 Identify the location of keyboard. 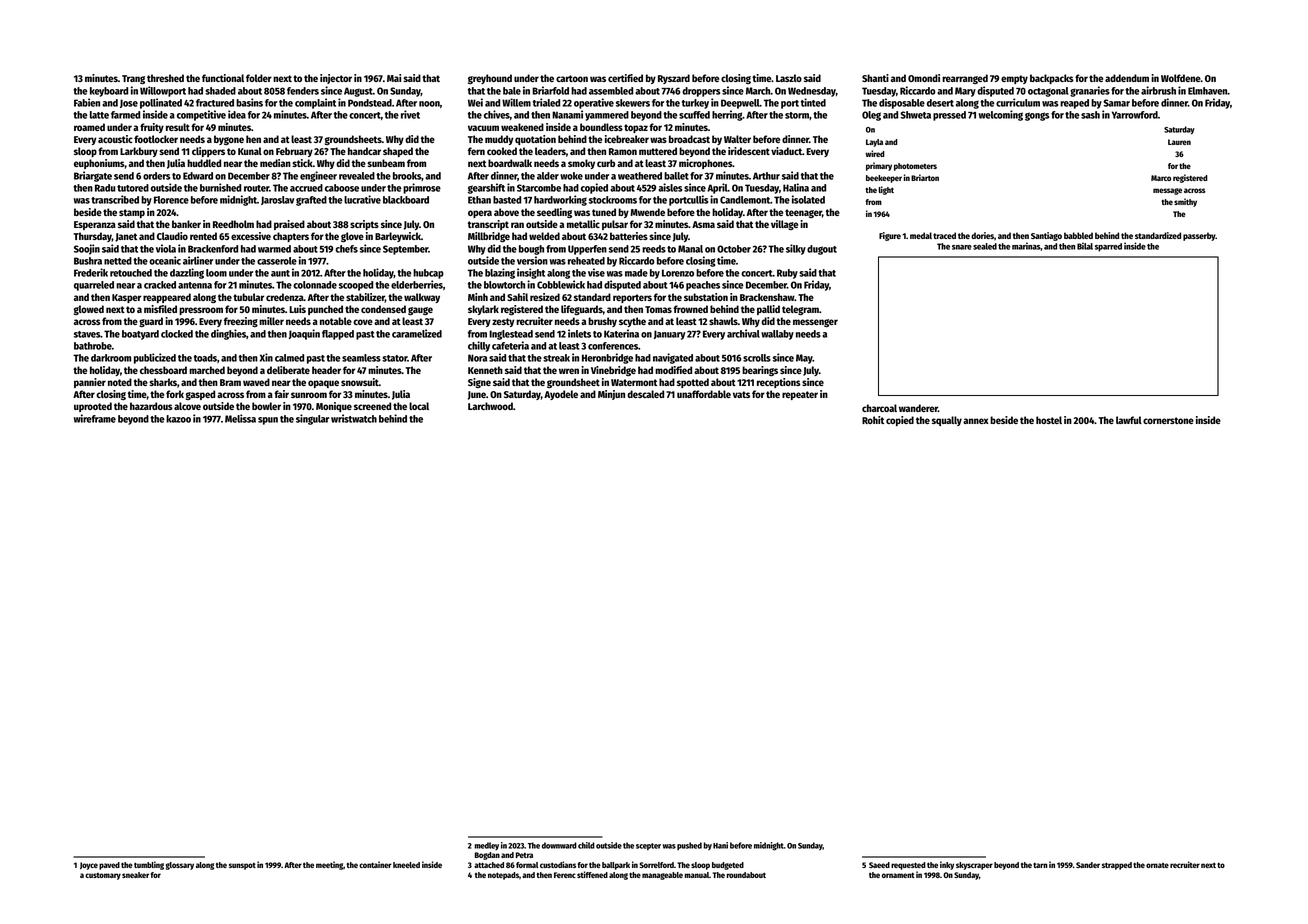
(109, 92).
